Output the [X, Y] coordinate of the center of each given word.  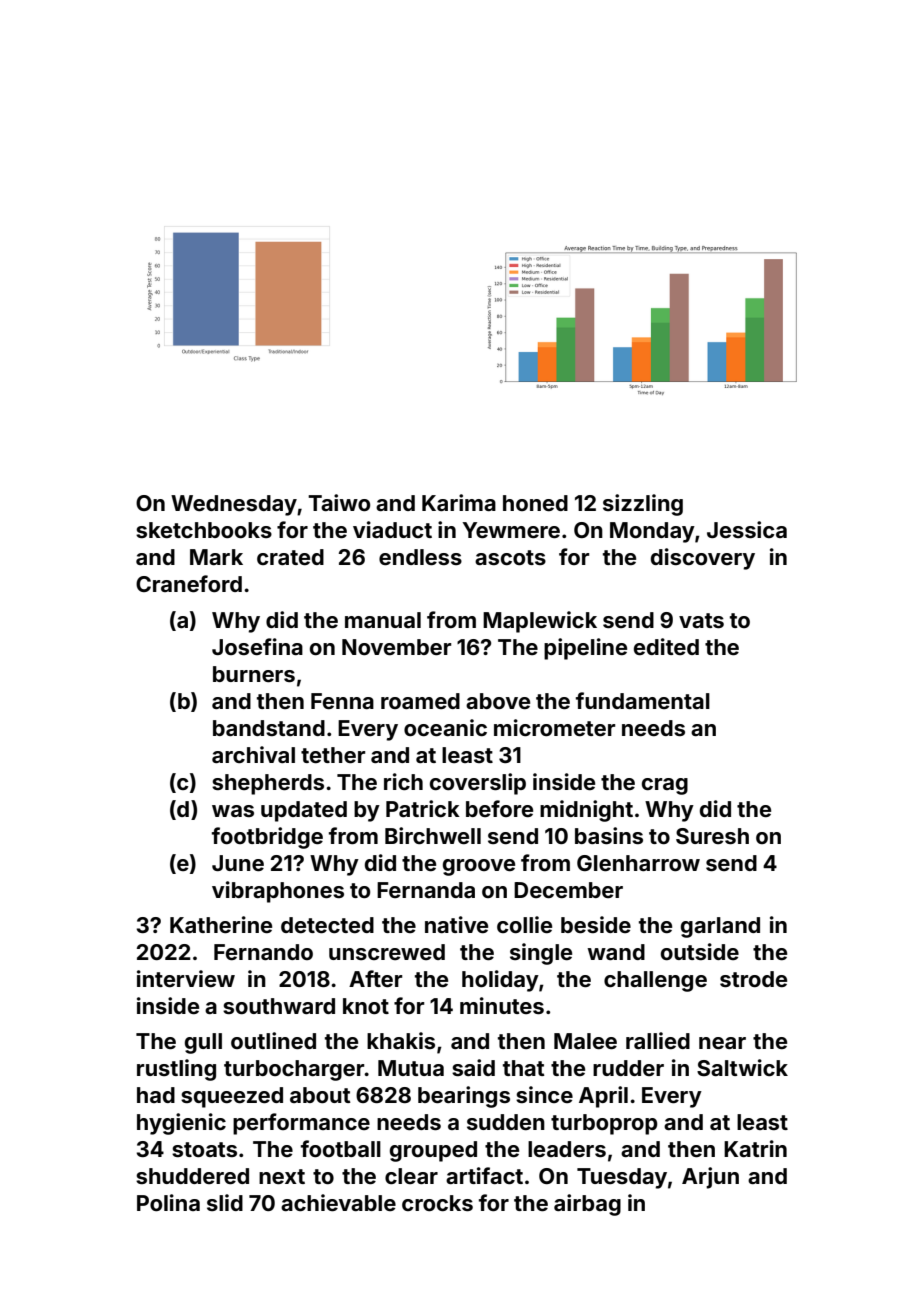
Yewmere [511, 530]
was [233, 811]
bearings [464, 1097]
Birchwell [433, 835]
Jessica [747, 529]
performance [301, 1124]
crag [665, 786]
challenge [655, 981]
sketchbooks [204, 530]
